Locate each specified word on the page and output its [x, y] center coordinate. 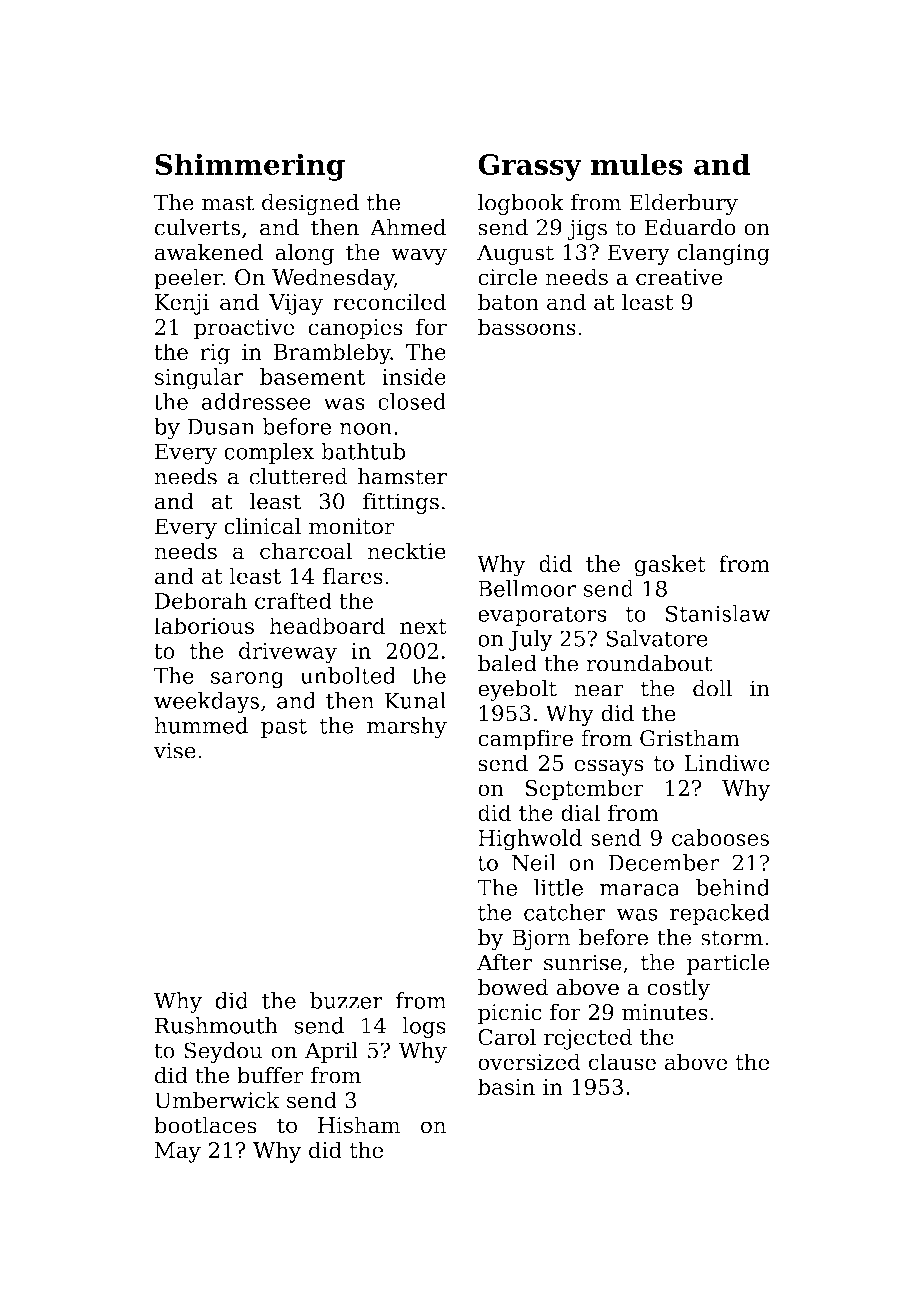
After [504, 962]
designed [310, 204]
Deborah [201, 600]
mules [637, 164]
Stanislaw [718, 613]
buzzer [346, 1000]
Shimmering [250, 167]
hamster [402, 476]
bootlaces [205, 1125]
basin [506, 1086]
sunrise [583, 962]
